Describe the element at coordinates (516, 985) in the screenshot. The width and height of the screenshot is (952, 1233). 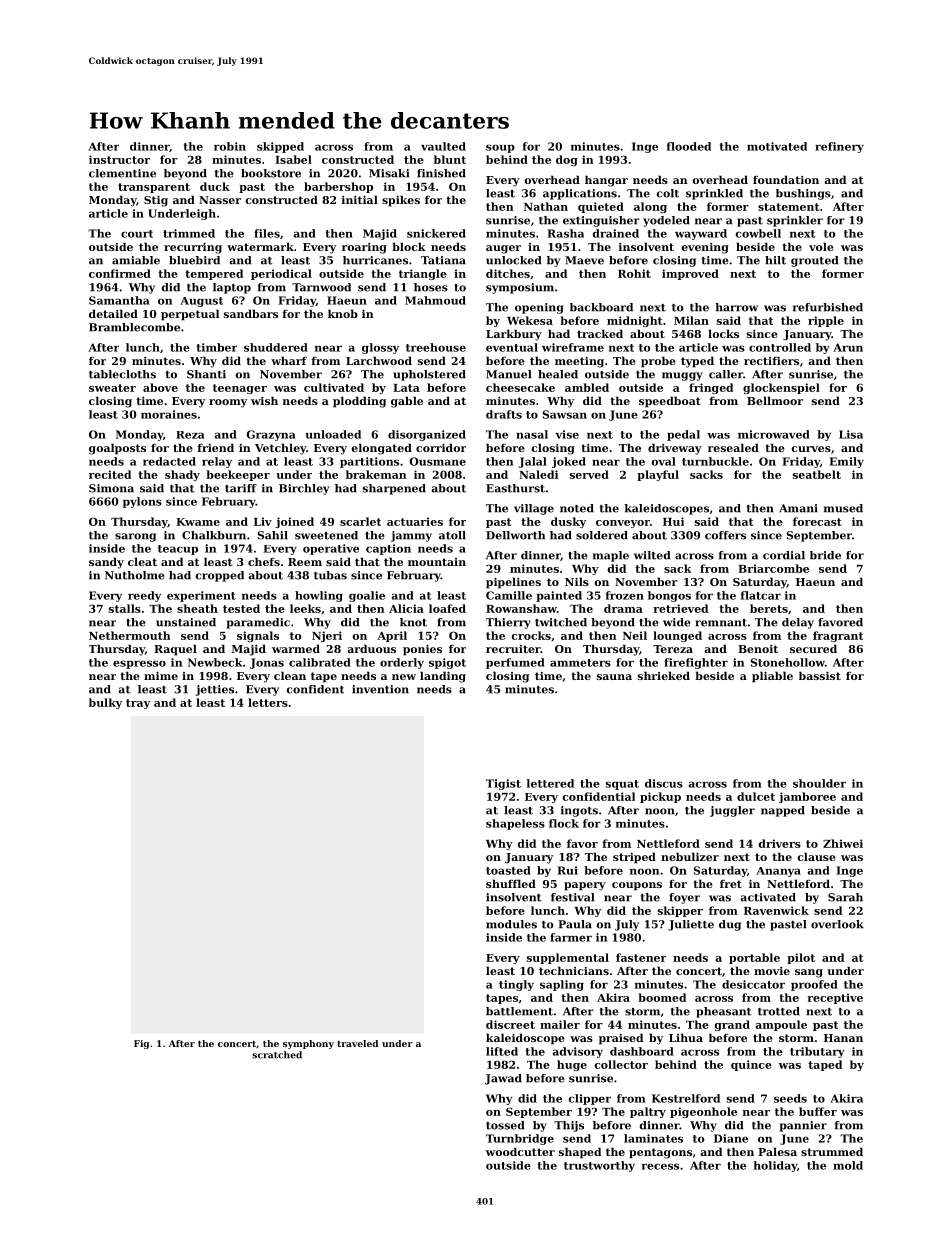
I see `tingly` at that location.
